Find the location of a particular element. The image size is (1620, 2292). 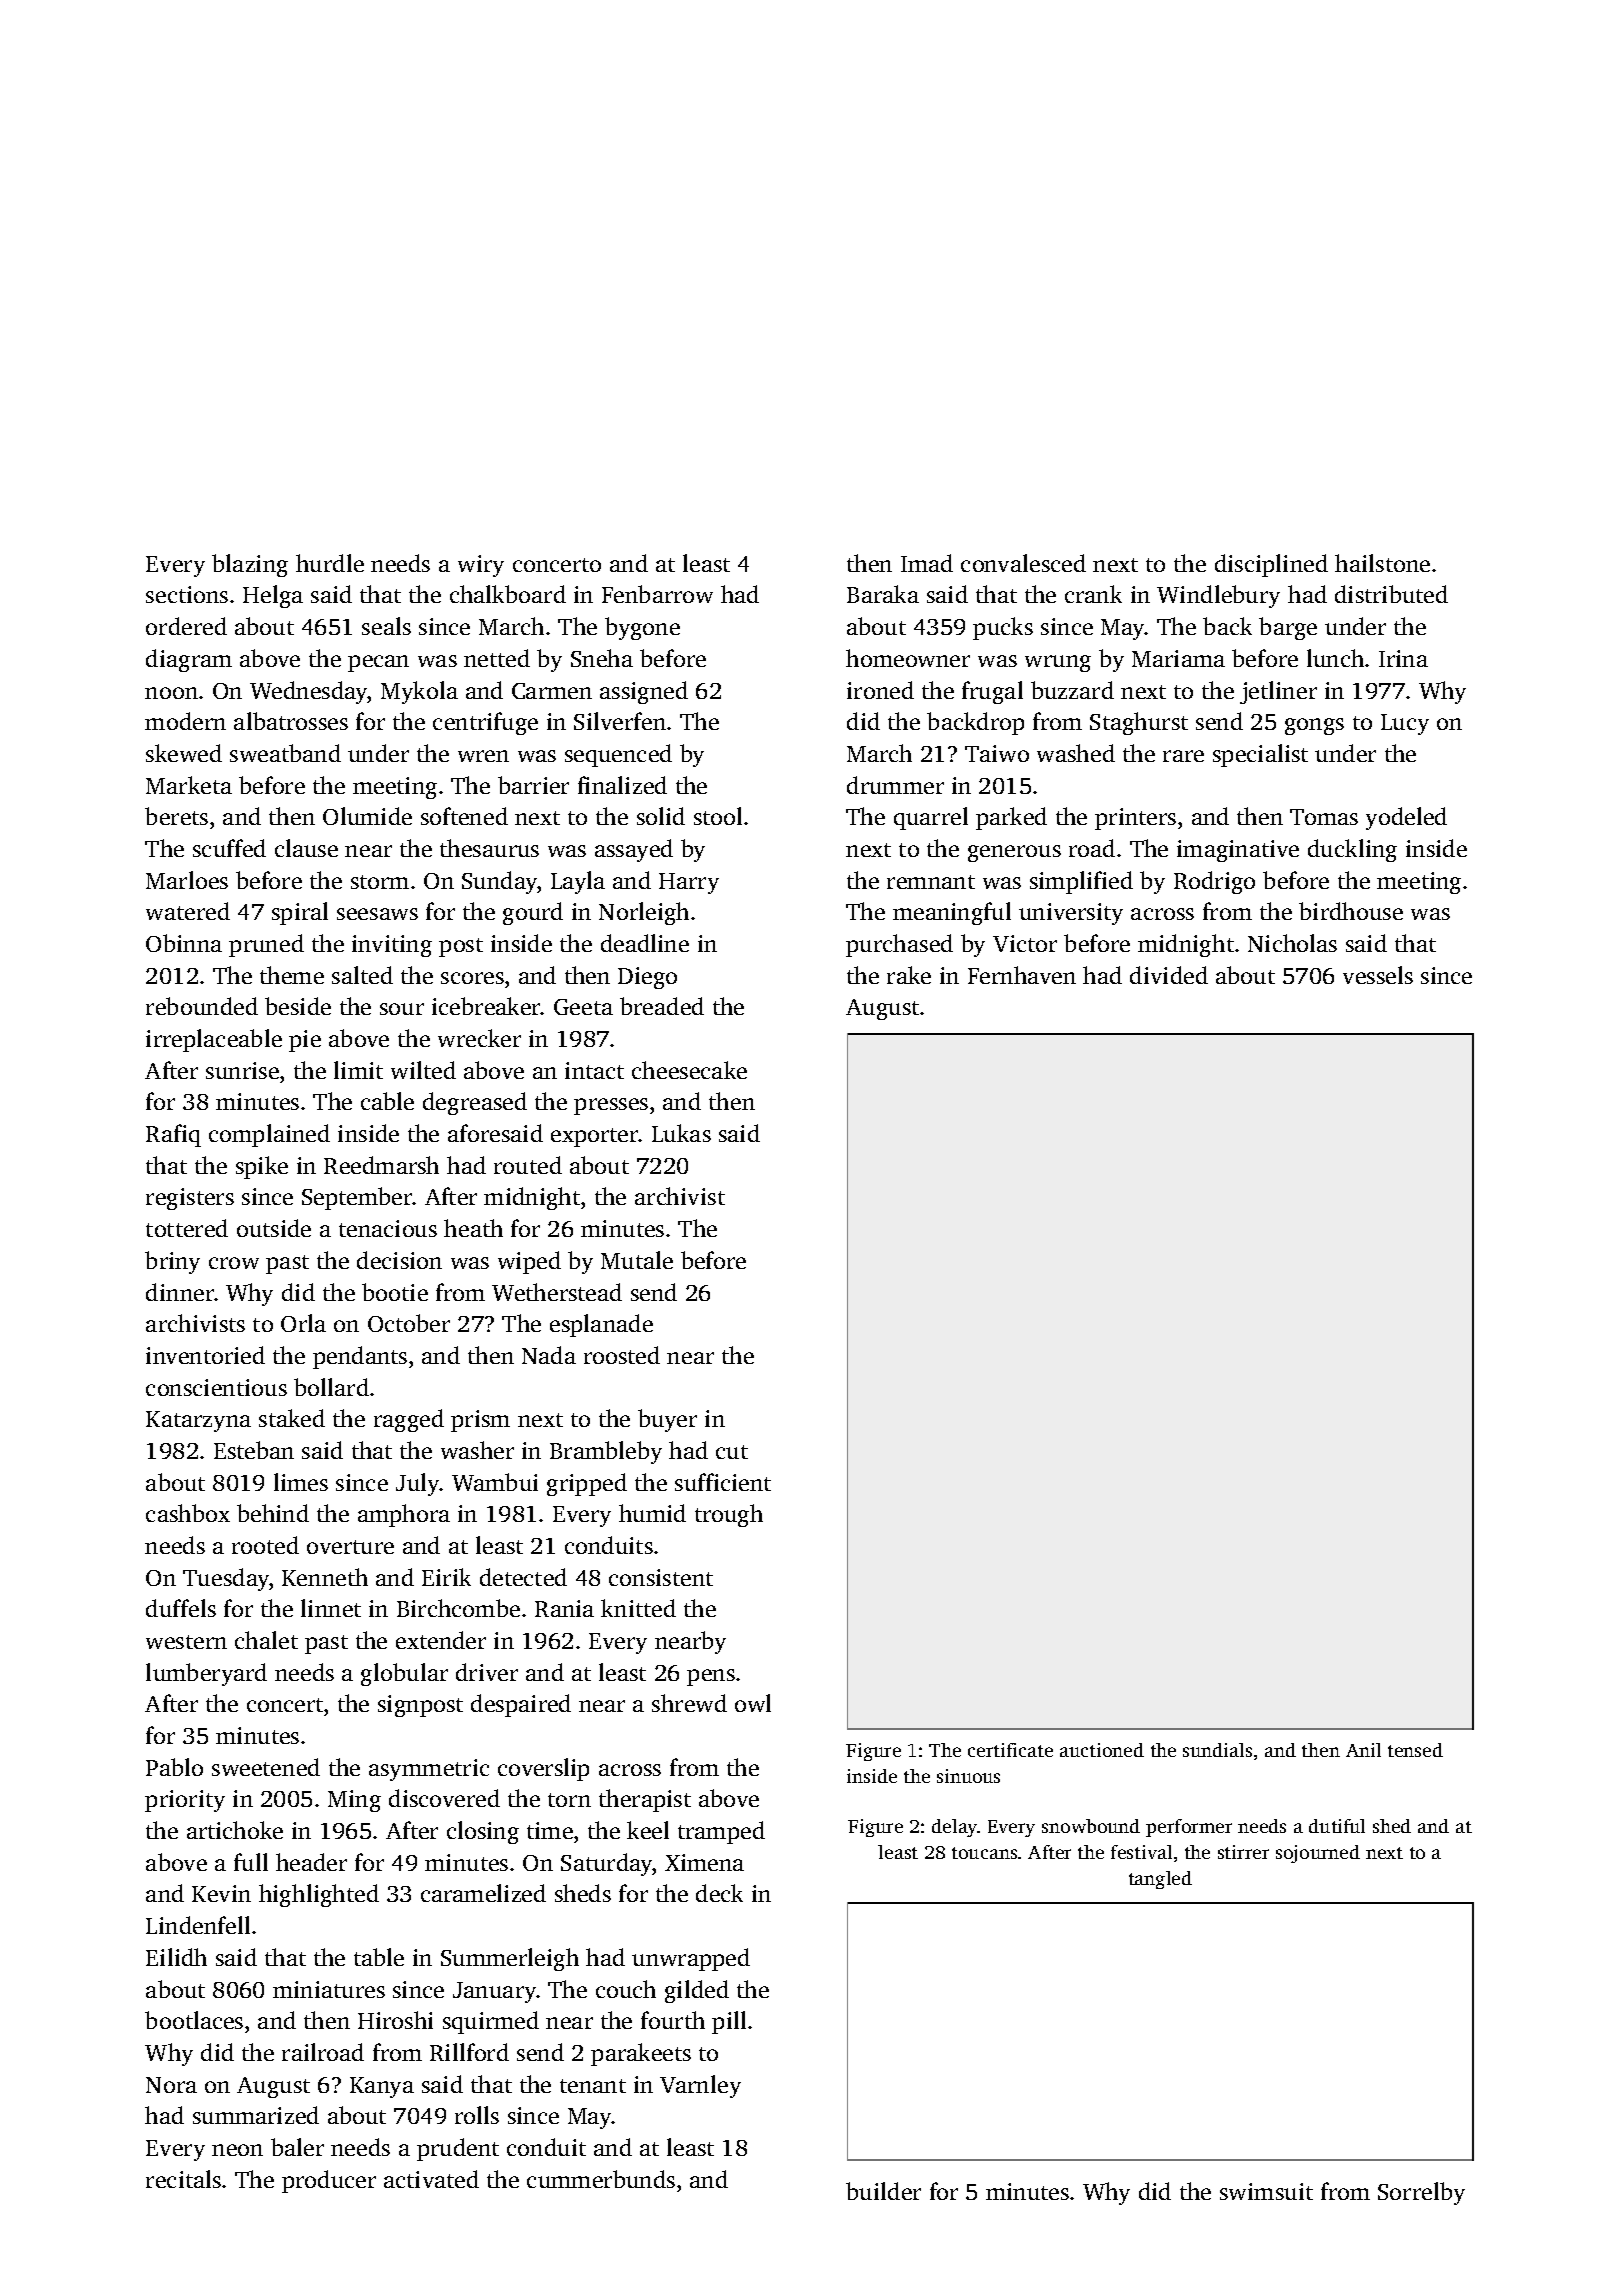

cashbox is located at coordinates (188, 1513).
